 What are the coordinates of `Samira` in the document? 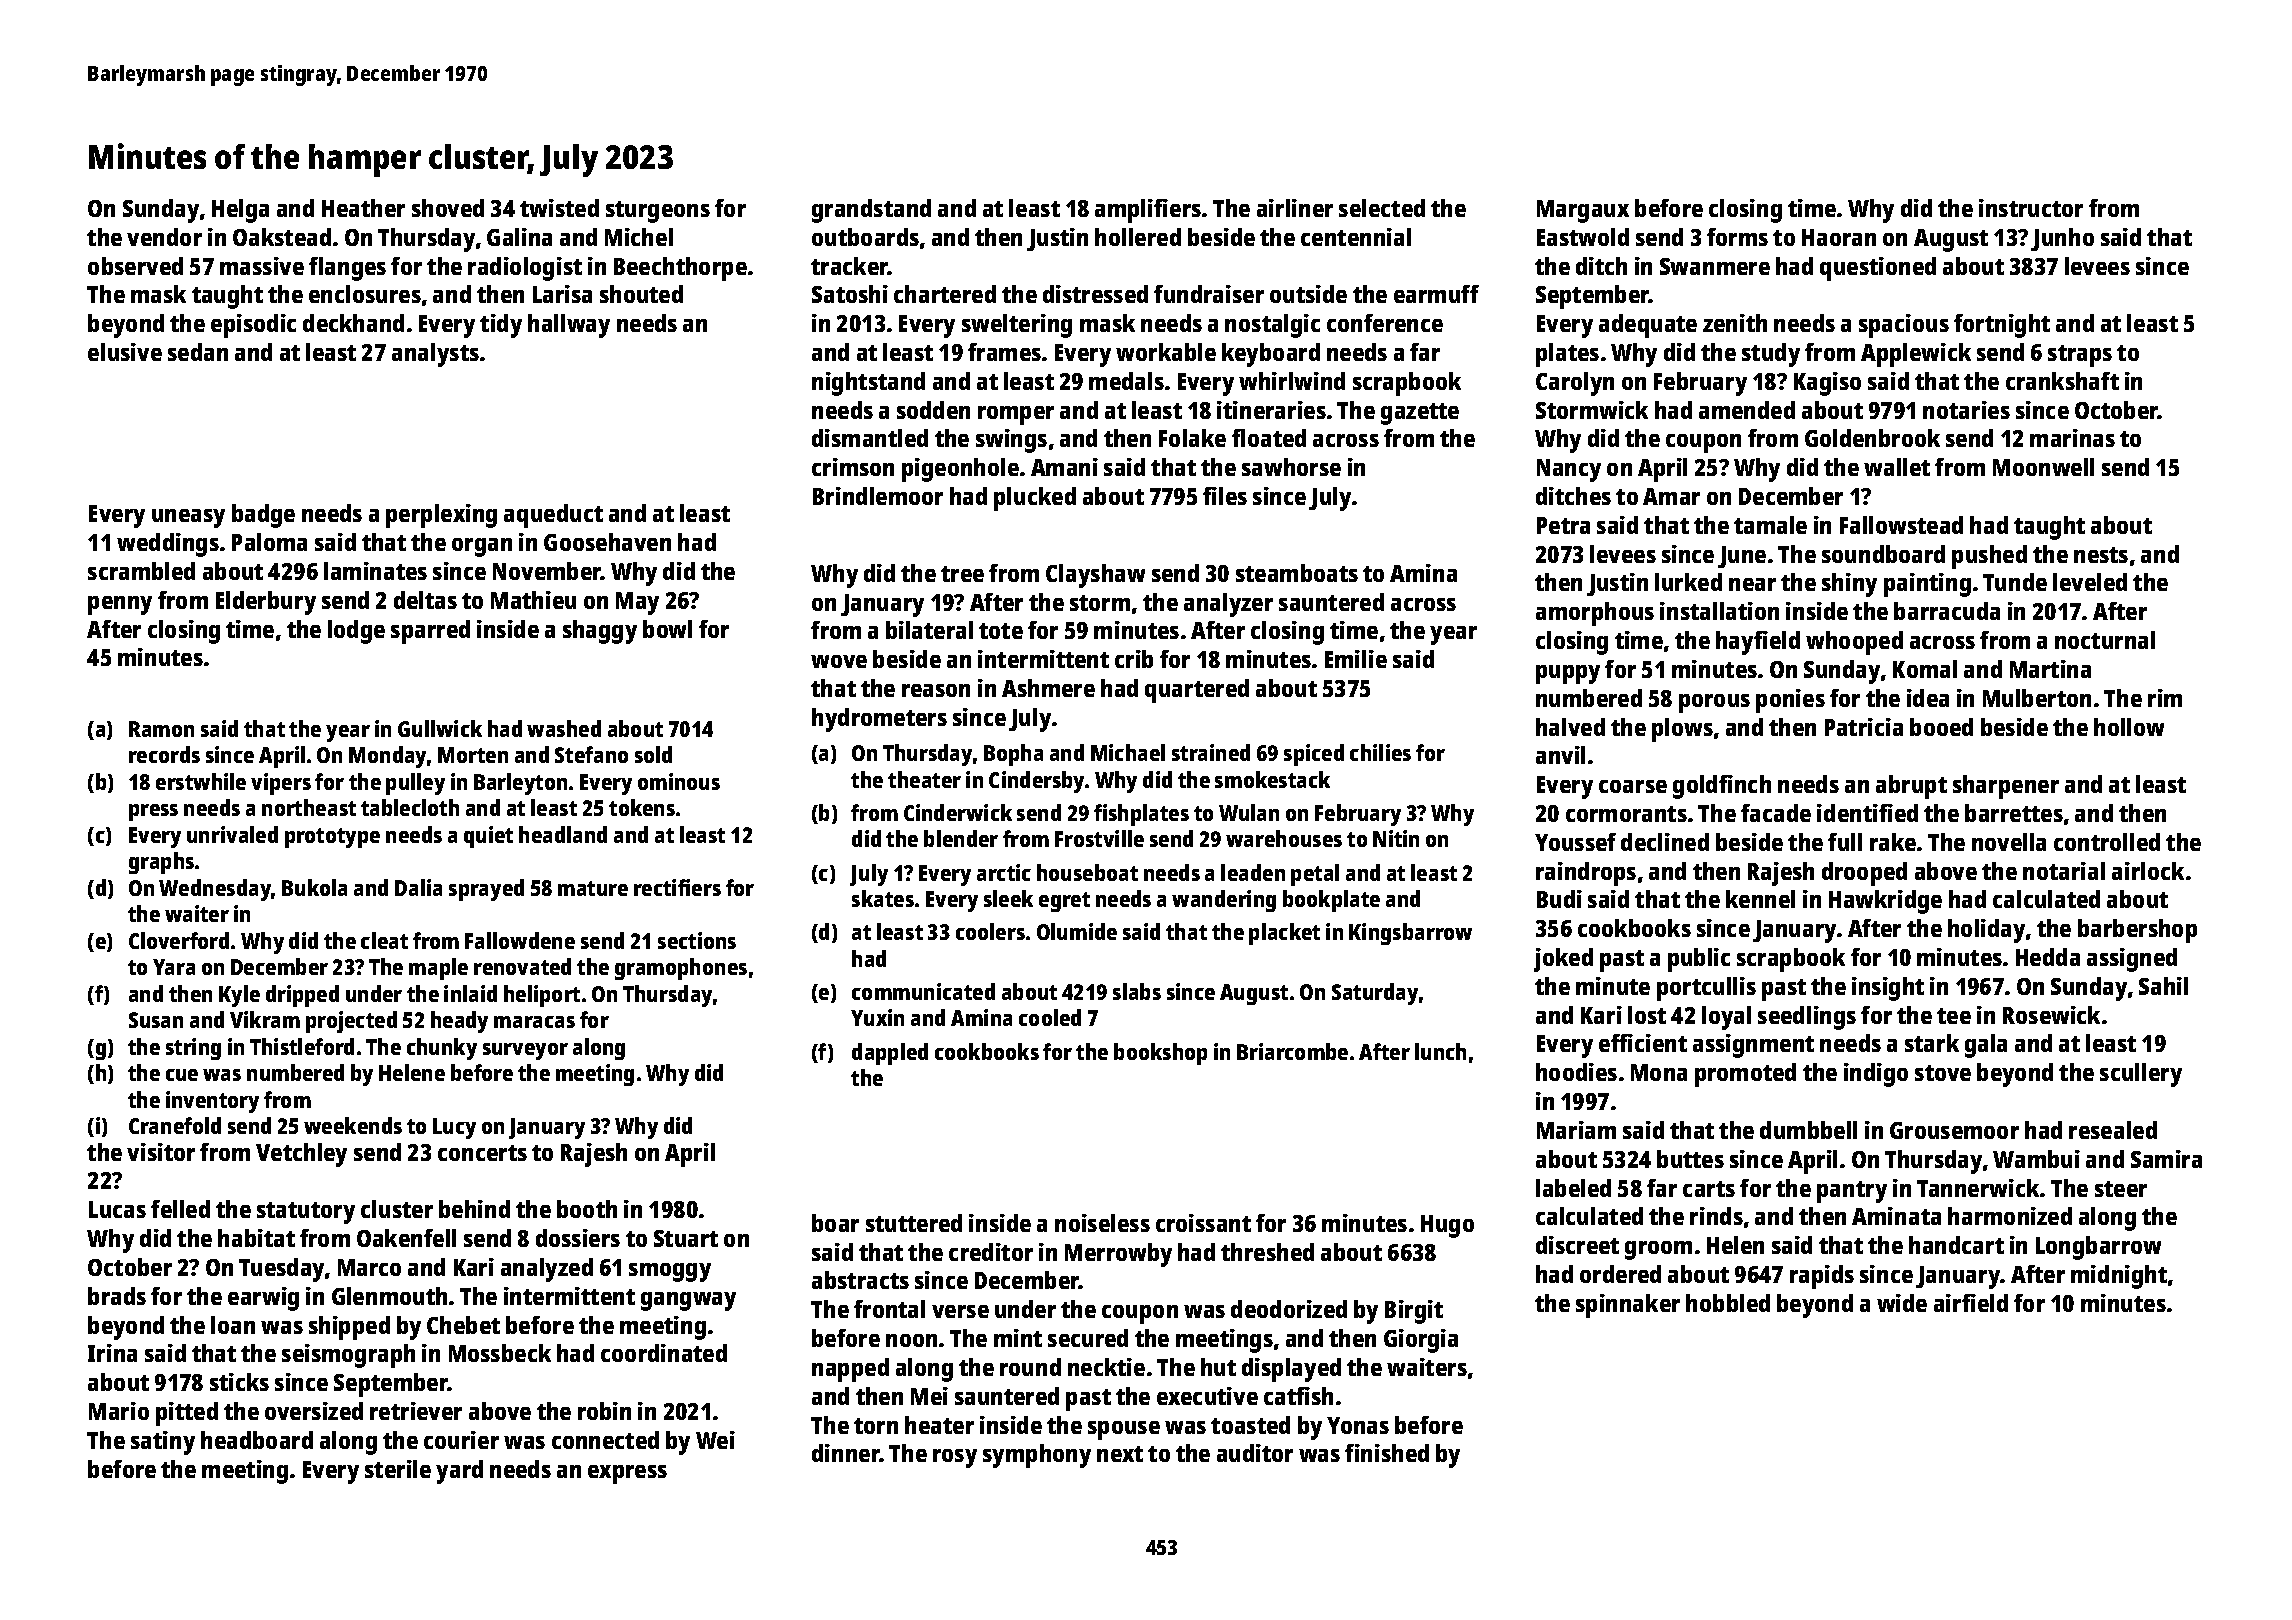 It's located at (2166, 1159).
